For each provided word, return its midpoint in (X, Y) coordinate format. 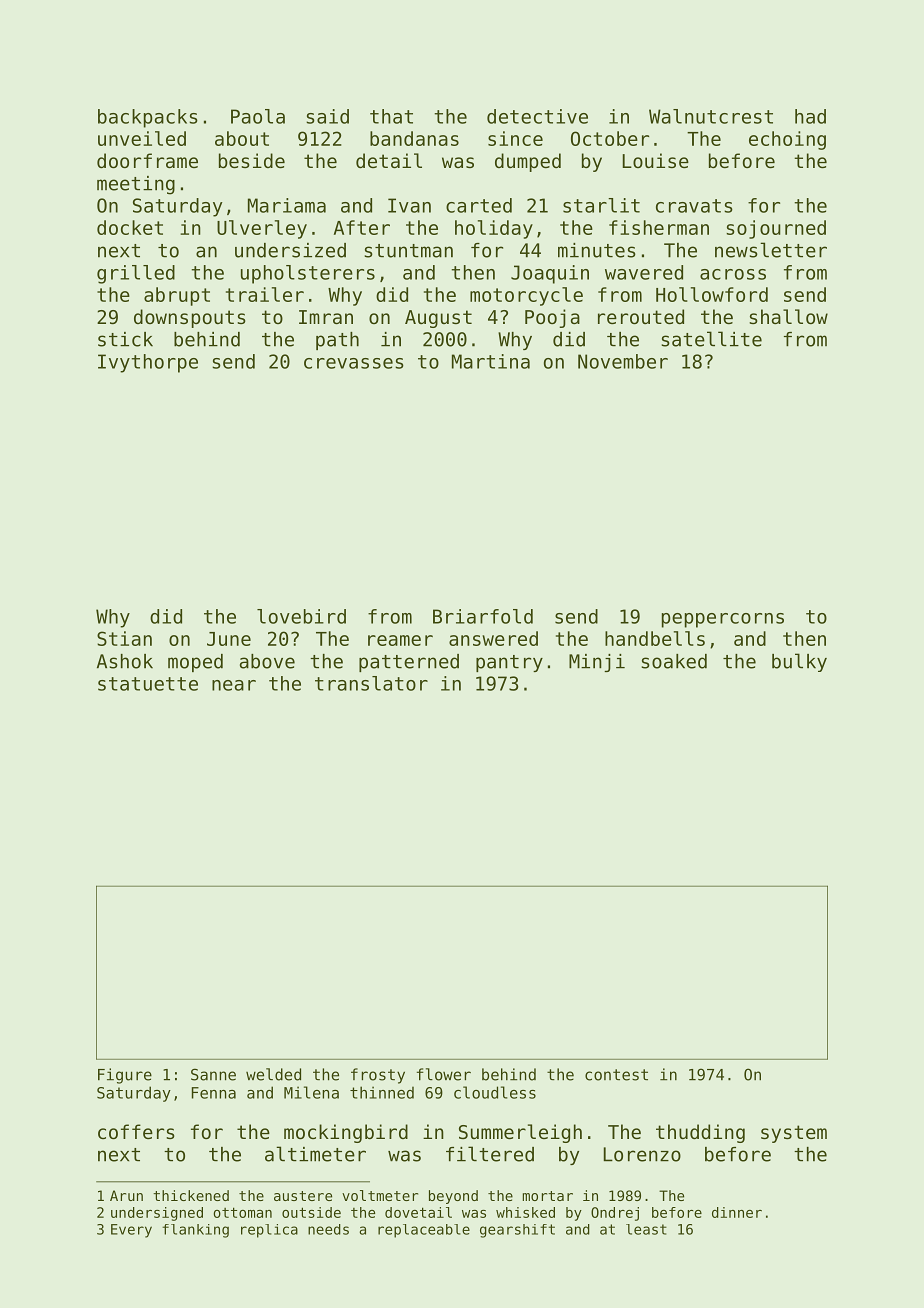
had (810, 116)
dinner (737, 1212)
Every (131, 1231)
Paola (258, 116)
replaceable (424, 1231)
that (391, 116)
